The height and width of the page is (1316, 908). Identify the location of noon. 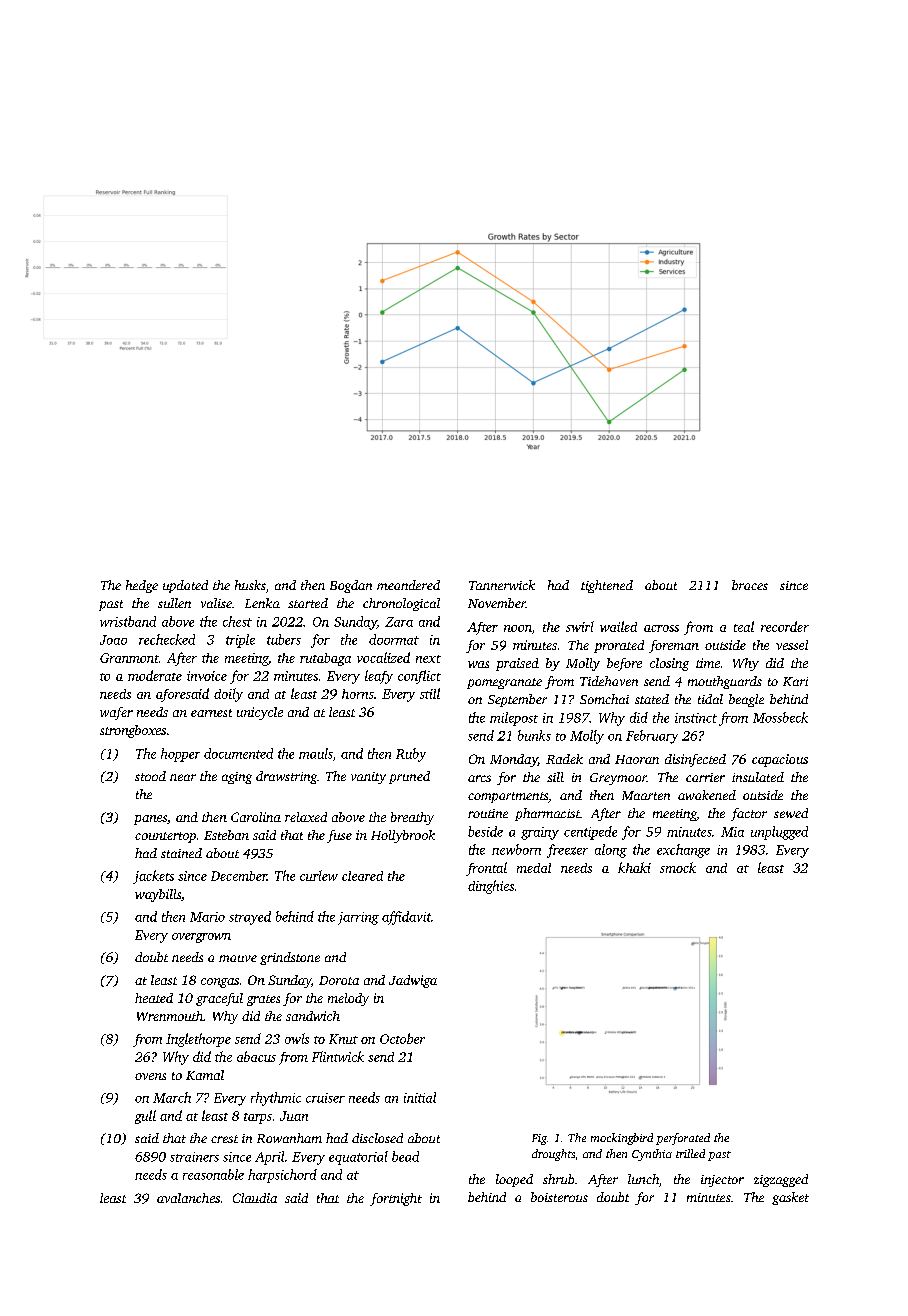
(518, 628).
